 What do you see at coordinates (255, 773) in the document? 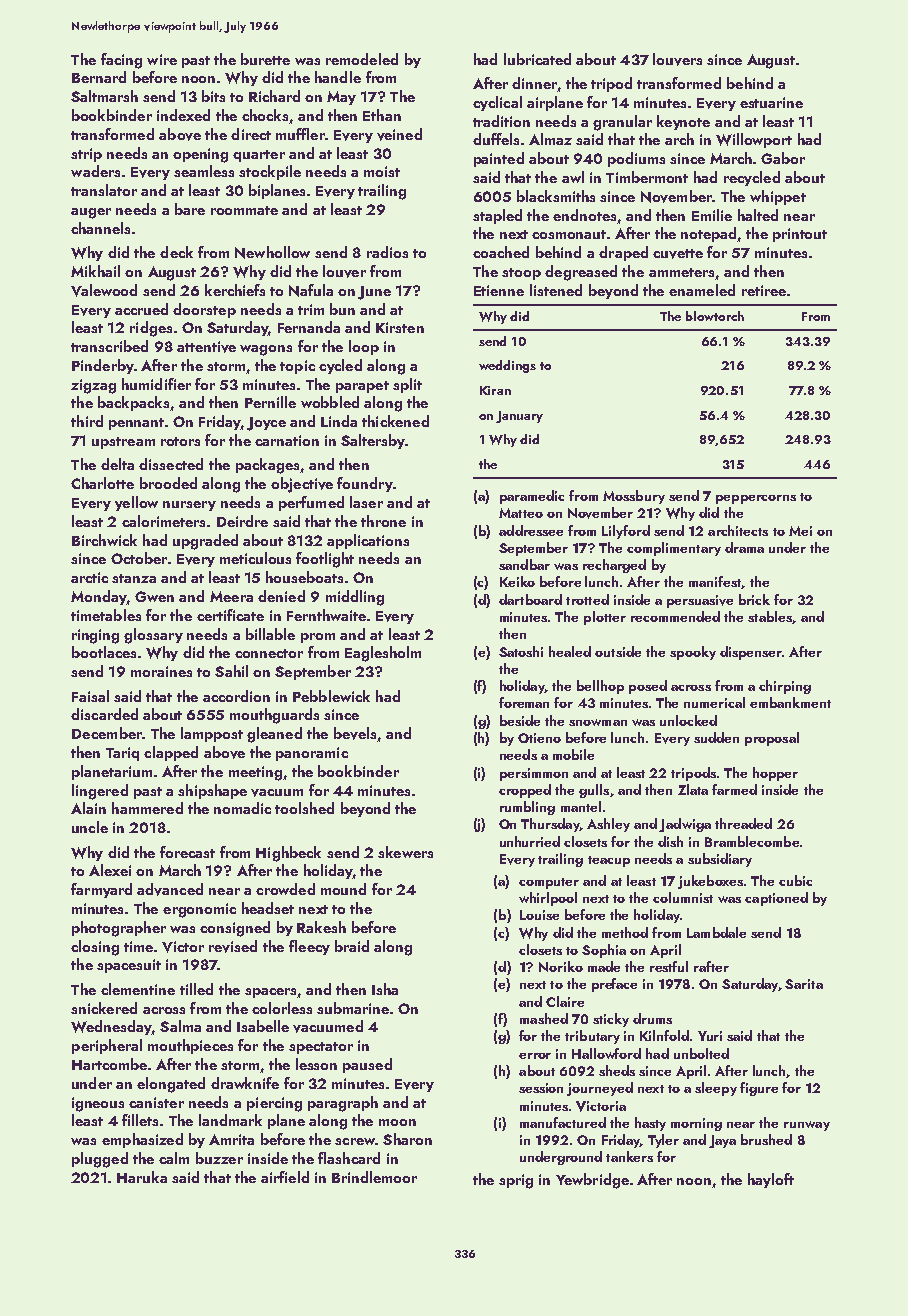
I see `meeting` at bounding box center [255, 773].
